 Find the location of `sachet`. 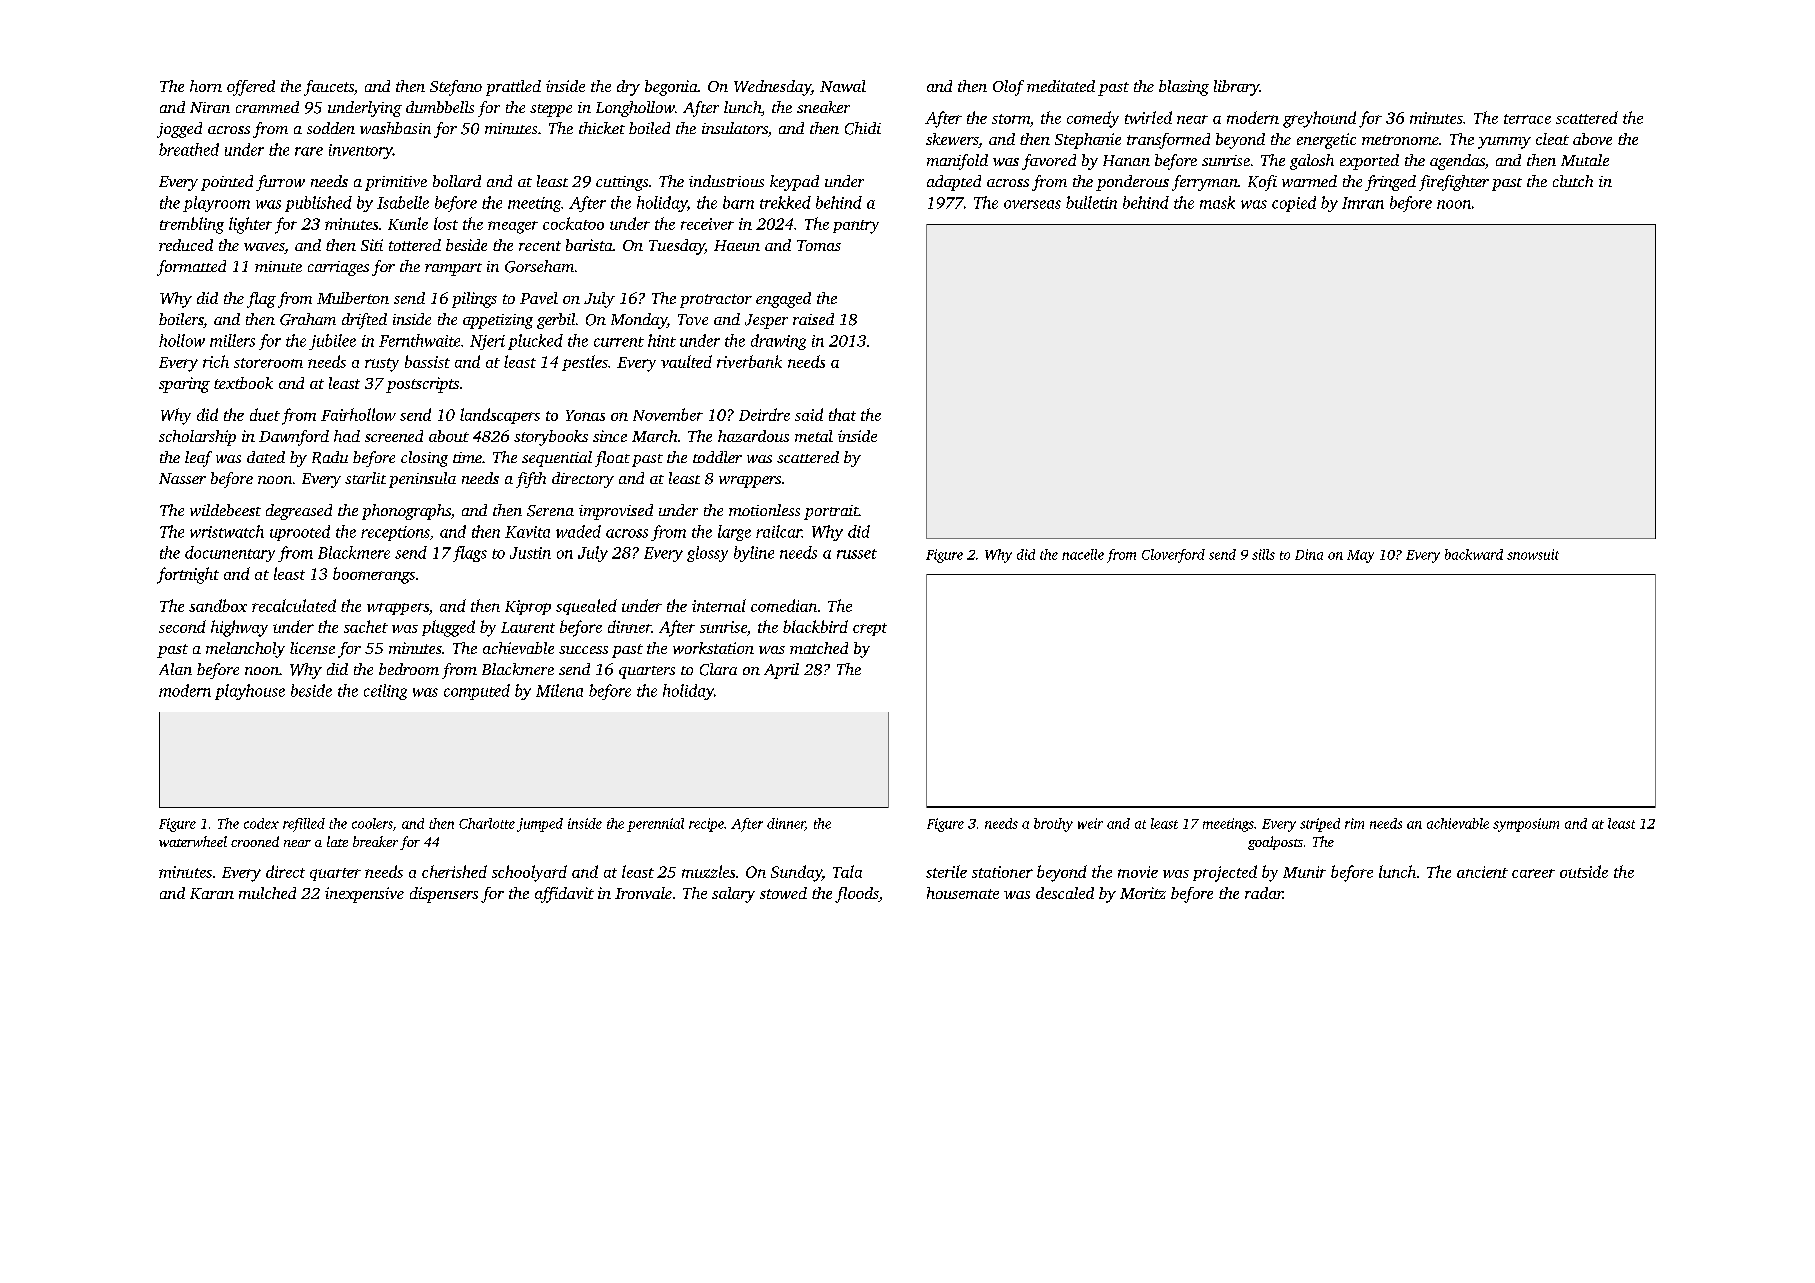

sachet is located at coordinates (366, 626).
